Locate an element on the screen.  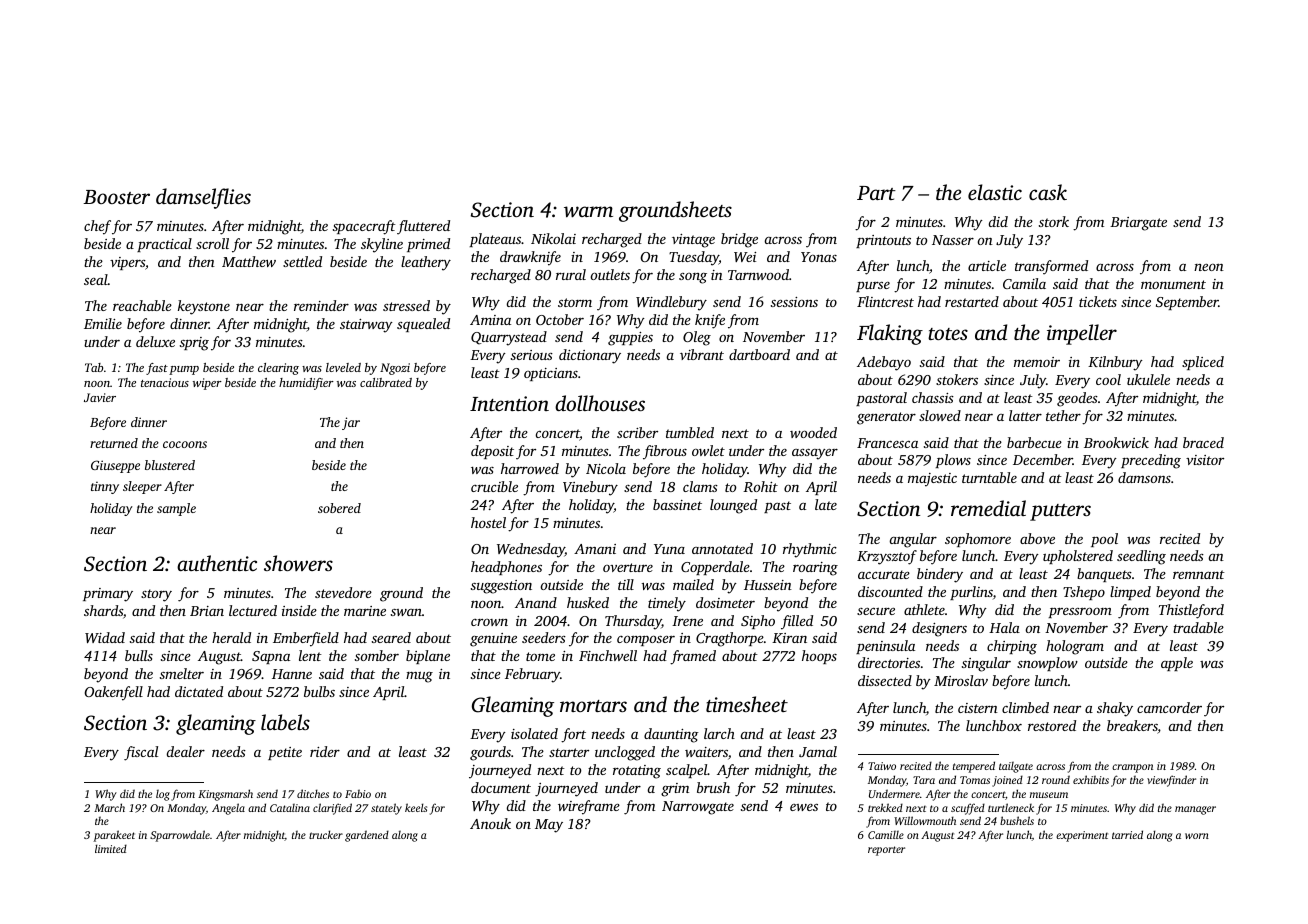
shards is located at coordinates (103, 610).
